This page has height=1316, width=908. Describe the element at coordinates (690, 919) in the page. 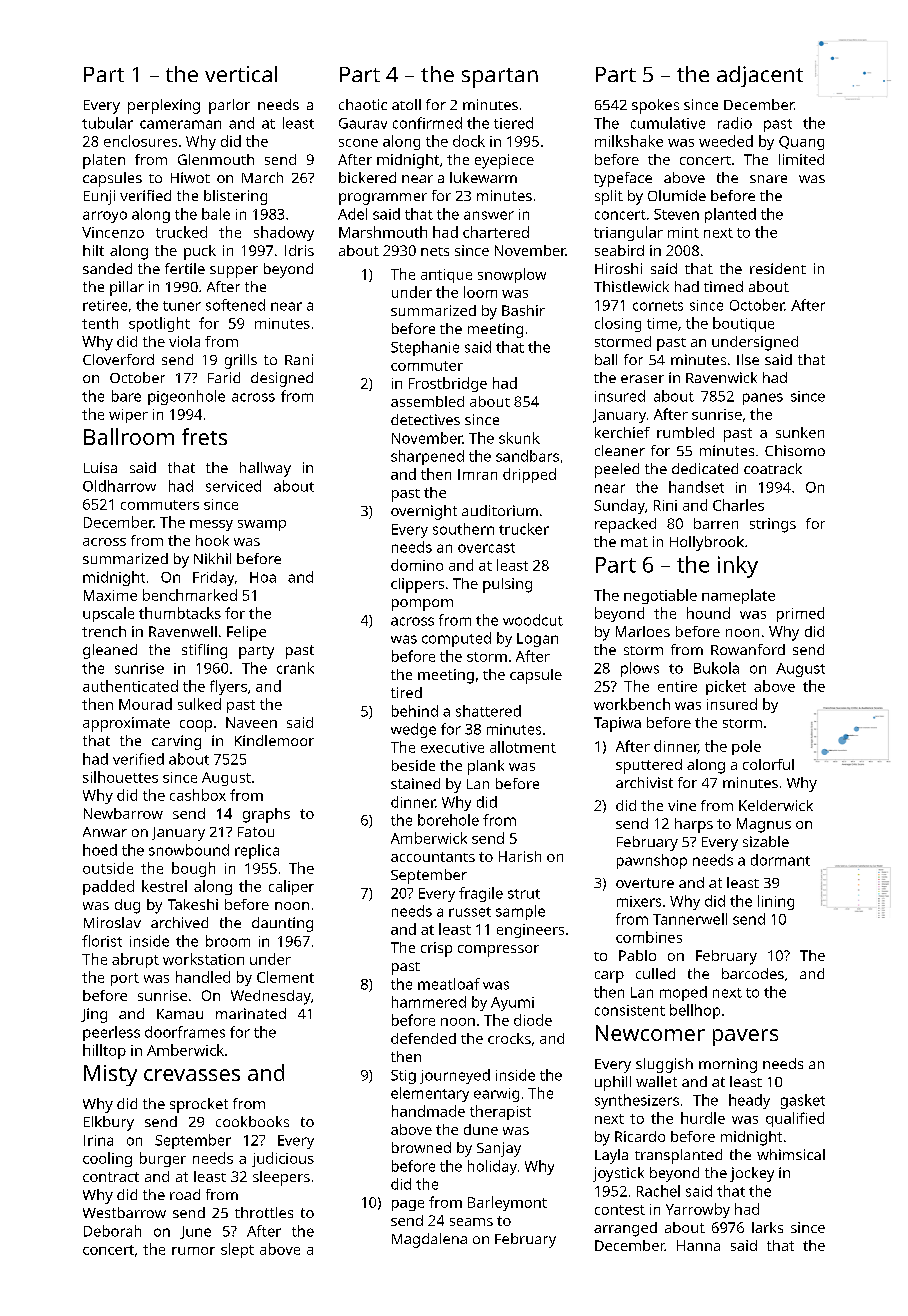

I see `Tannerwell` at that location.
